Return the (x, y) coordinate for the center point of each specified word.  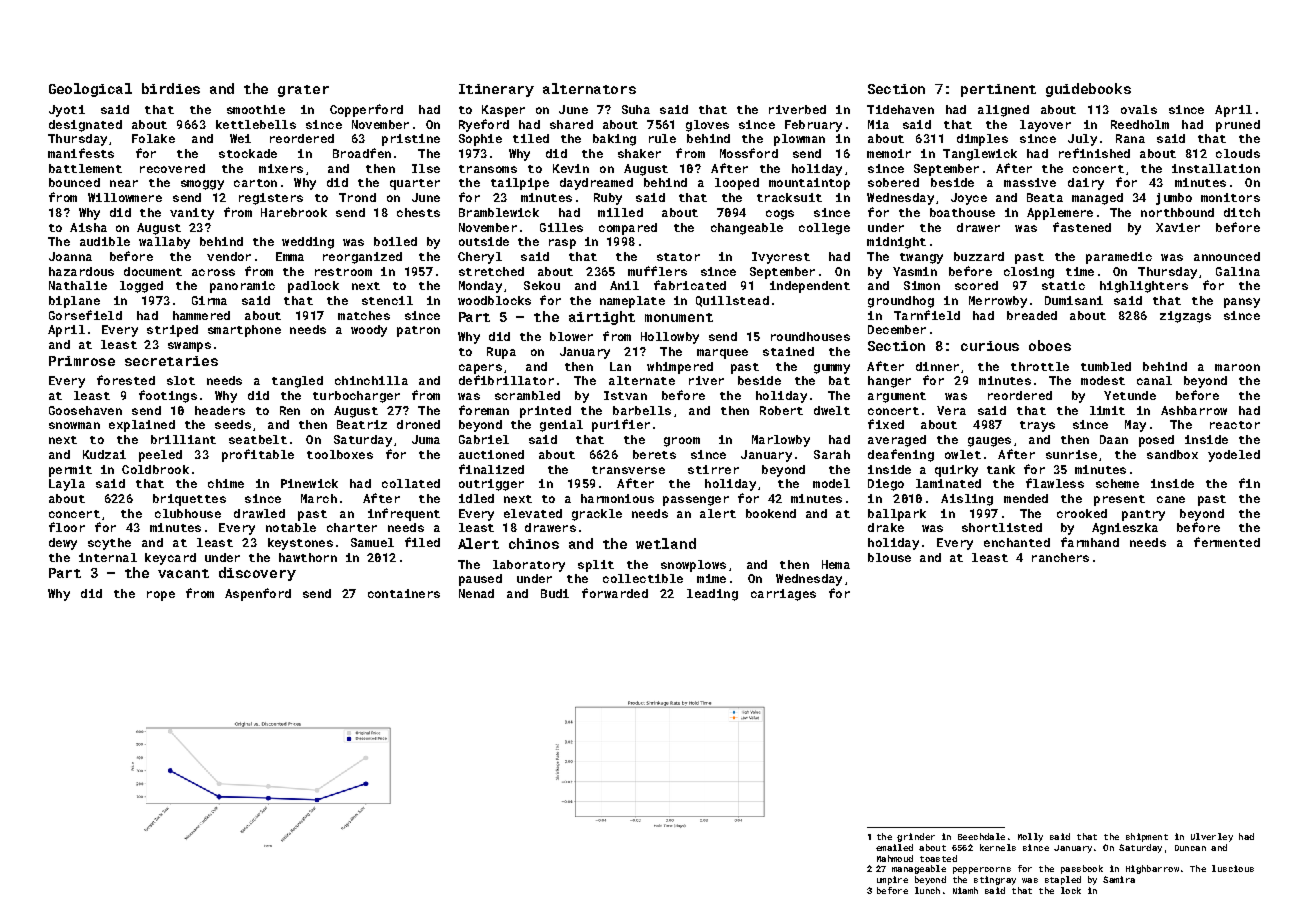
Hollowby (670, 338)
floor (67, 527)
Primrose (82, 361)
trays (1037, 426)
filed (422, 542)
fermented (1227, 542)
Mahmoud (895, 858)
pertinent (998, 90)
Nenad (476, 593)
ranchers (1060, 557)
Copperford (366, 110)
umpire (892, 880)
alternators (589, 88)
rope (161, 596)
